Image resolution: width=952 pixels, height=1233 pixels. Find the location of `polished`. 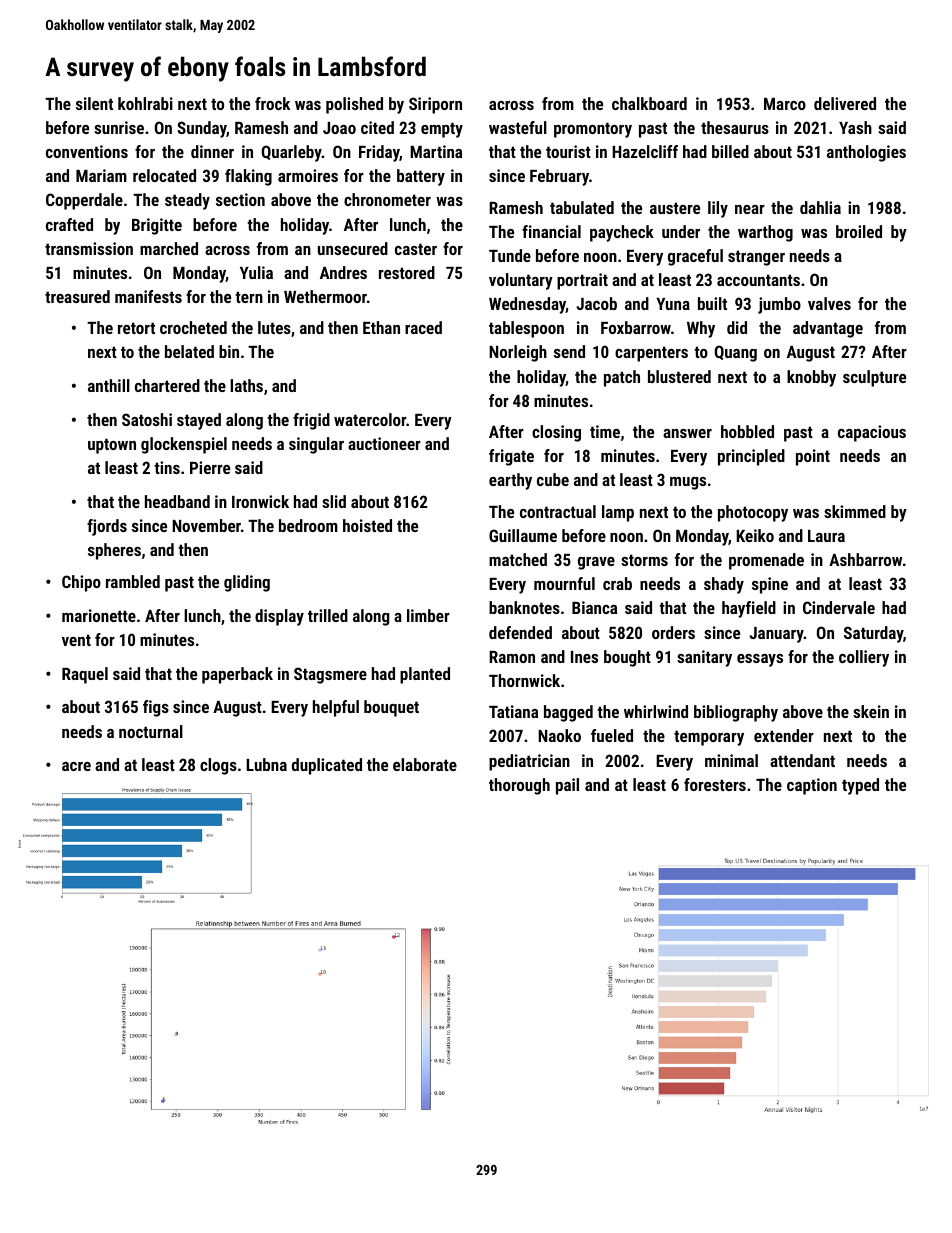

polished is located at coordinates (354, 105).
